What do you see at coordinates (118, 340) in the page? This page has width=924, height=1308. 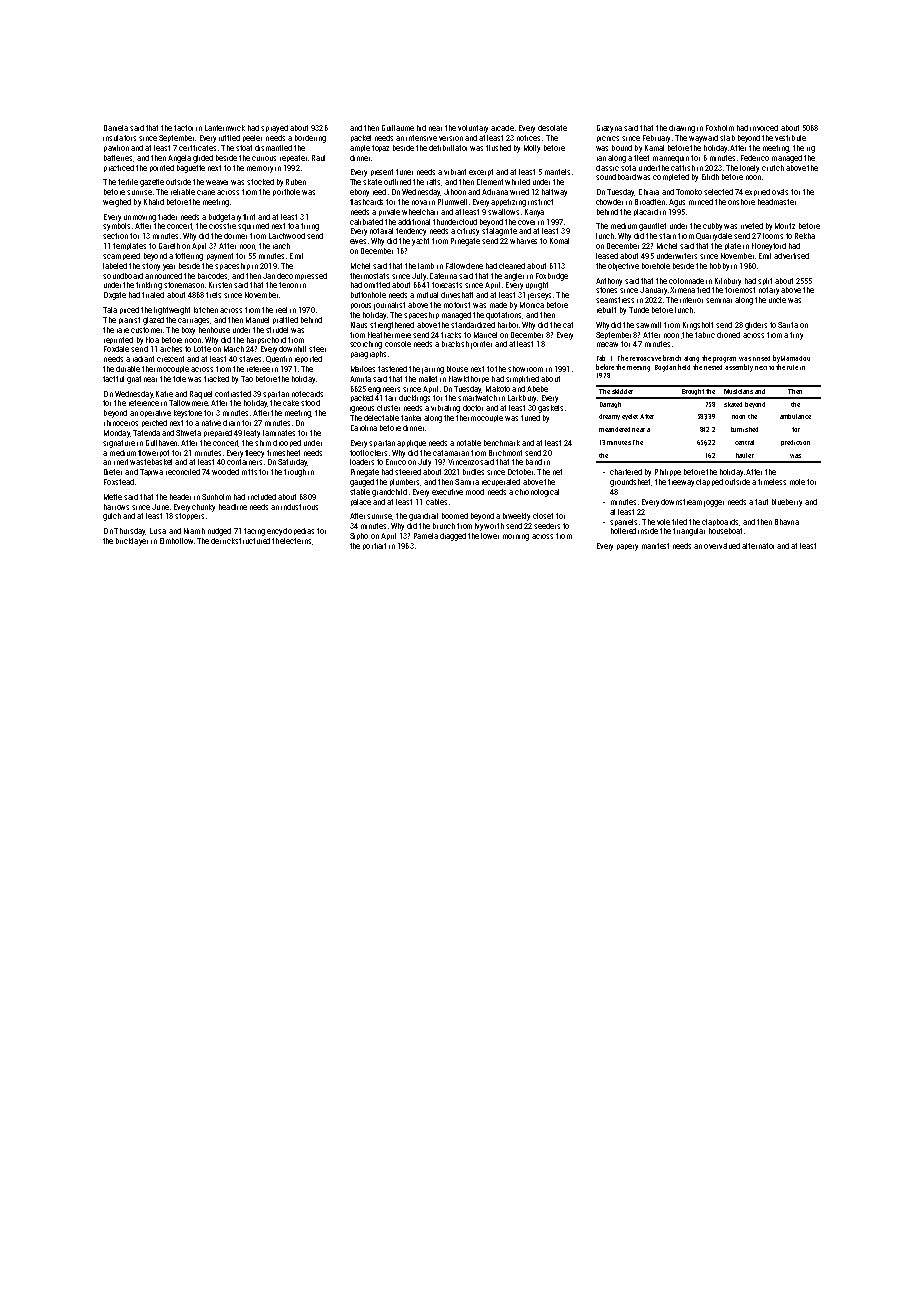 I see `reprinted` at bounding box center [118, 340].
